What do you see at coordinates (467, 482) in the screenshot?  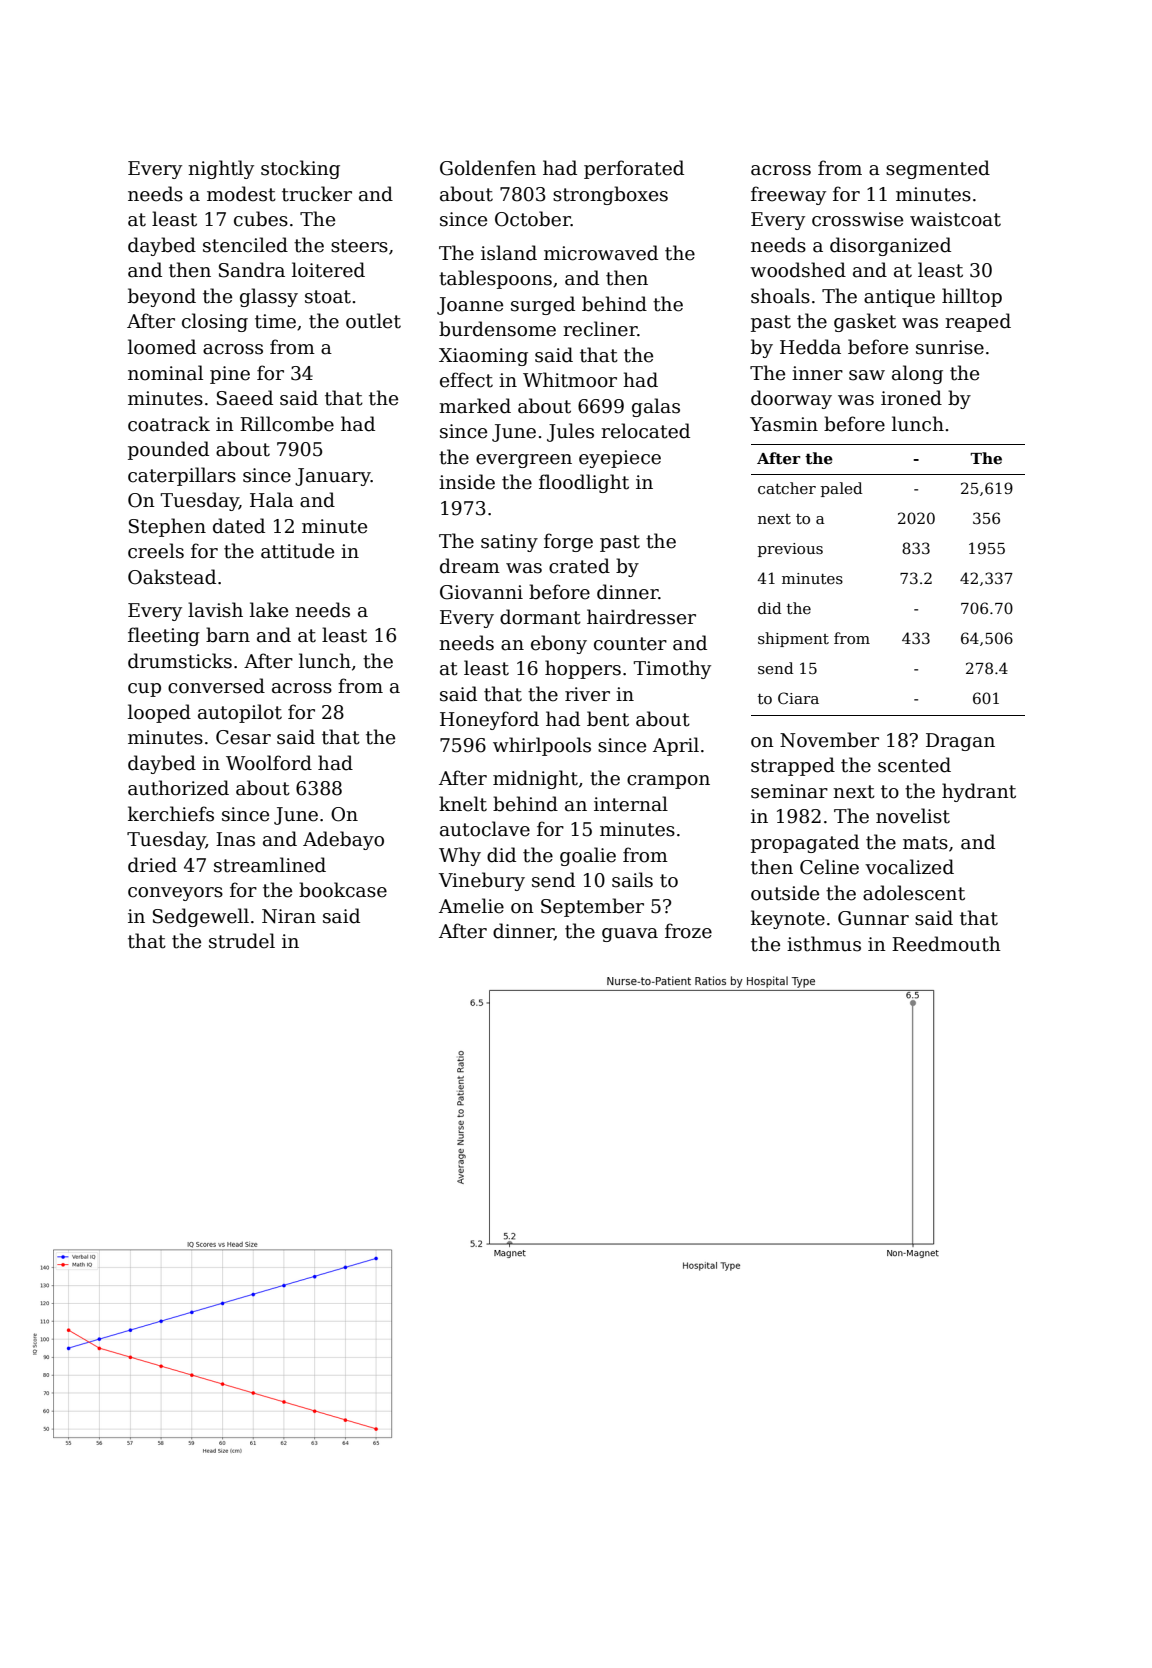 I see `inside` at bounding box center [467, 482].
